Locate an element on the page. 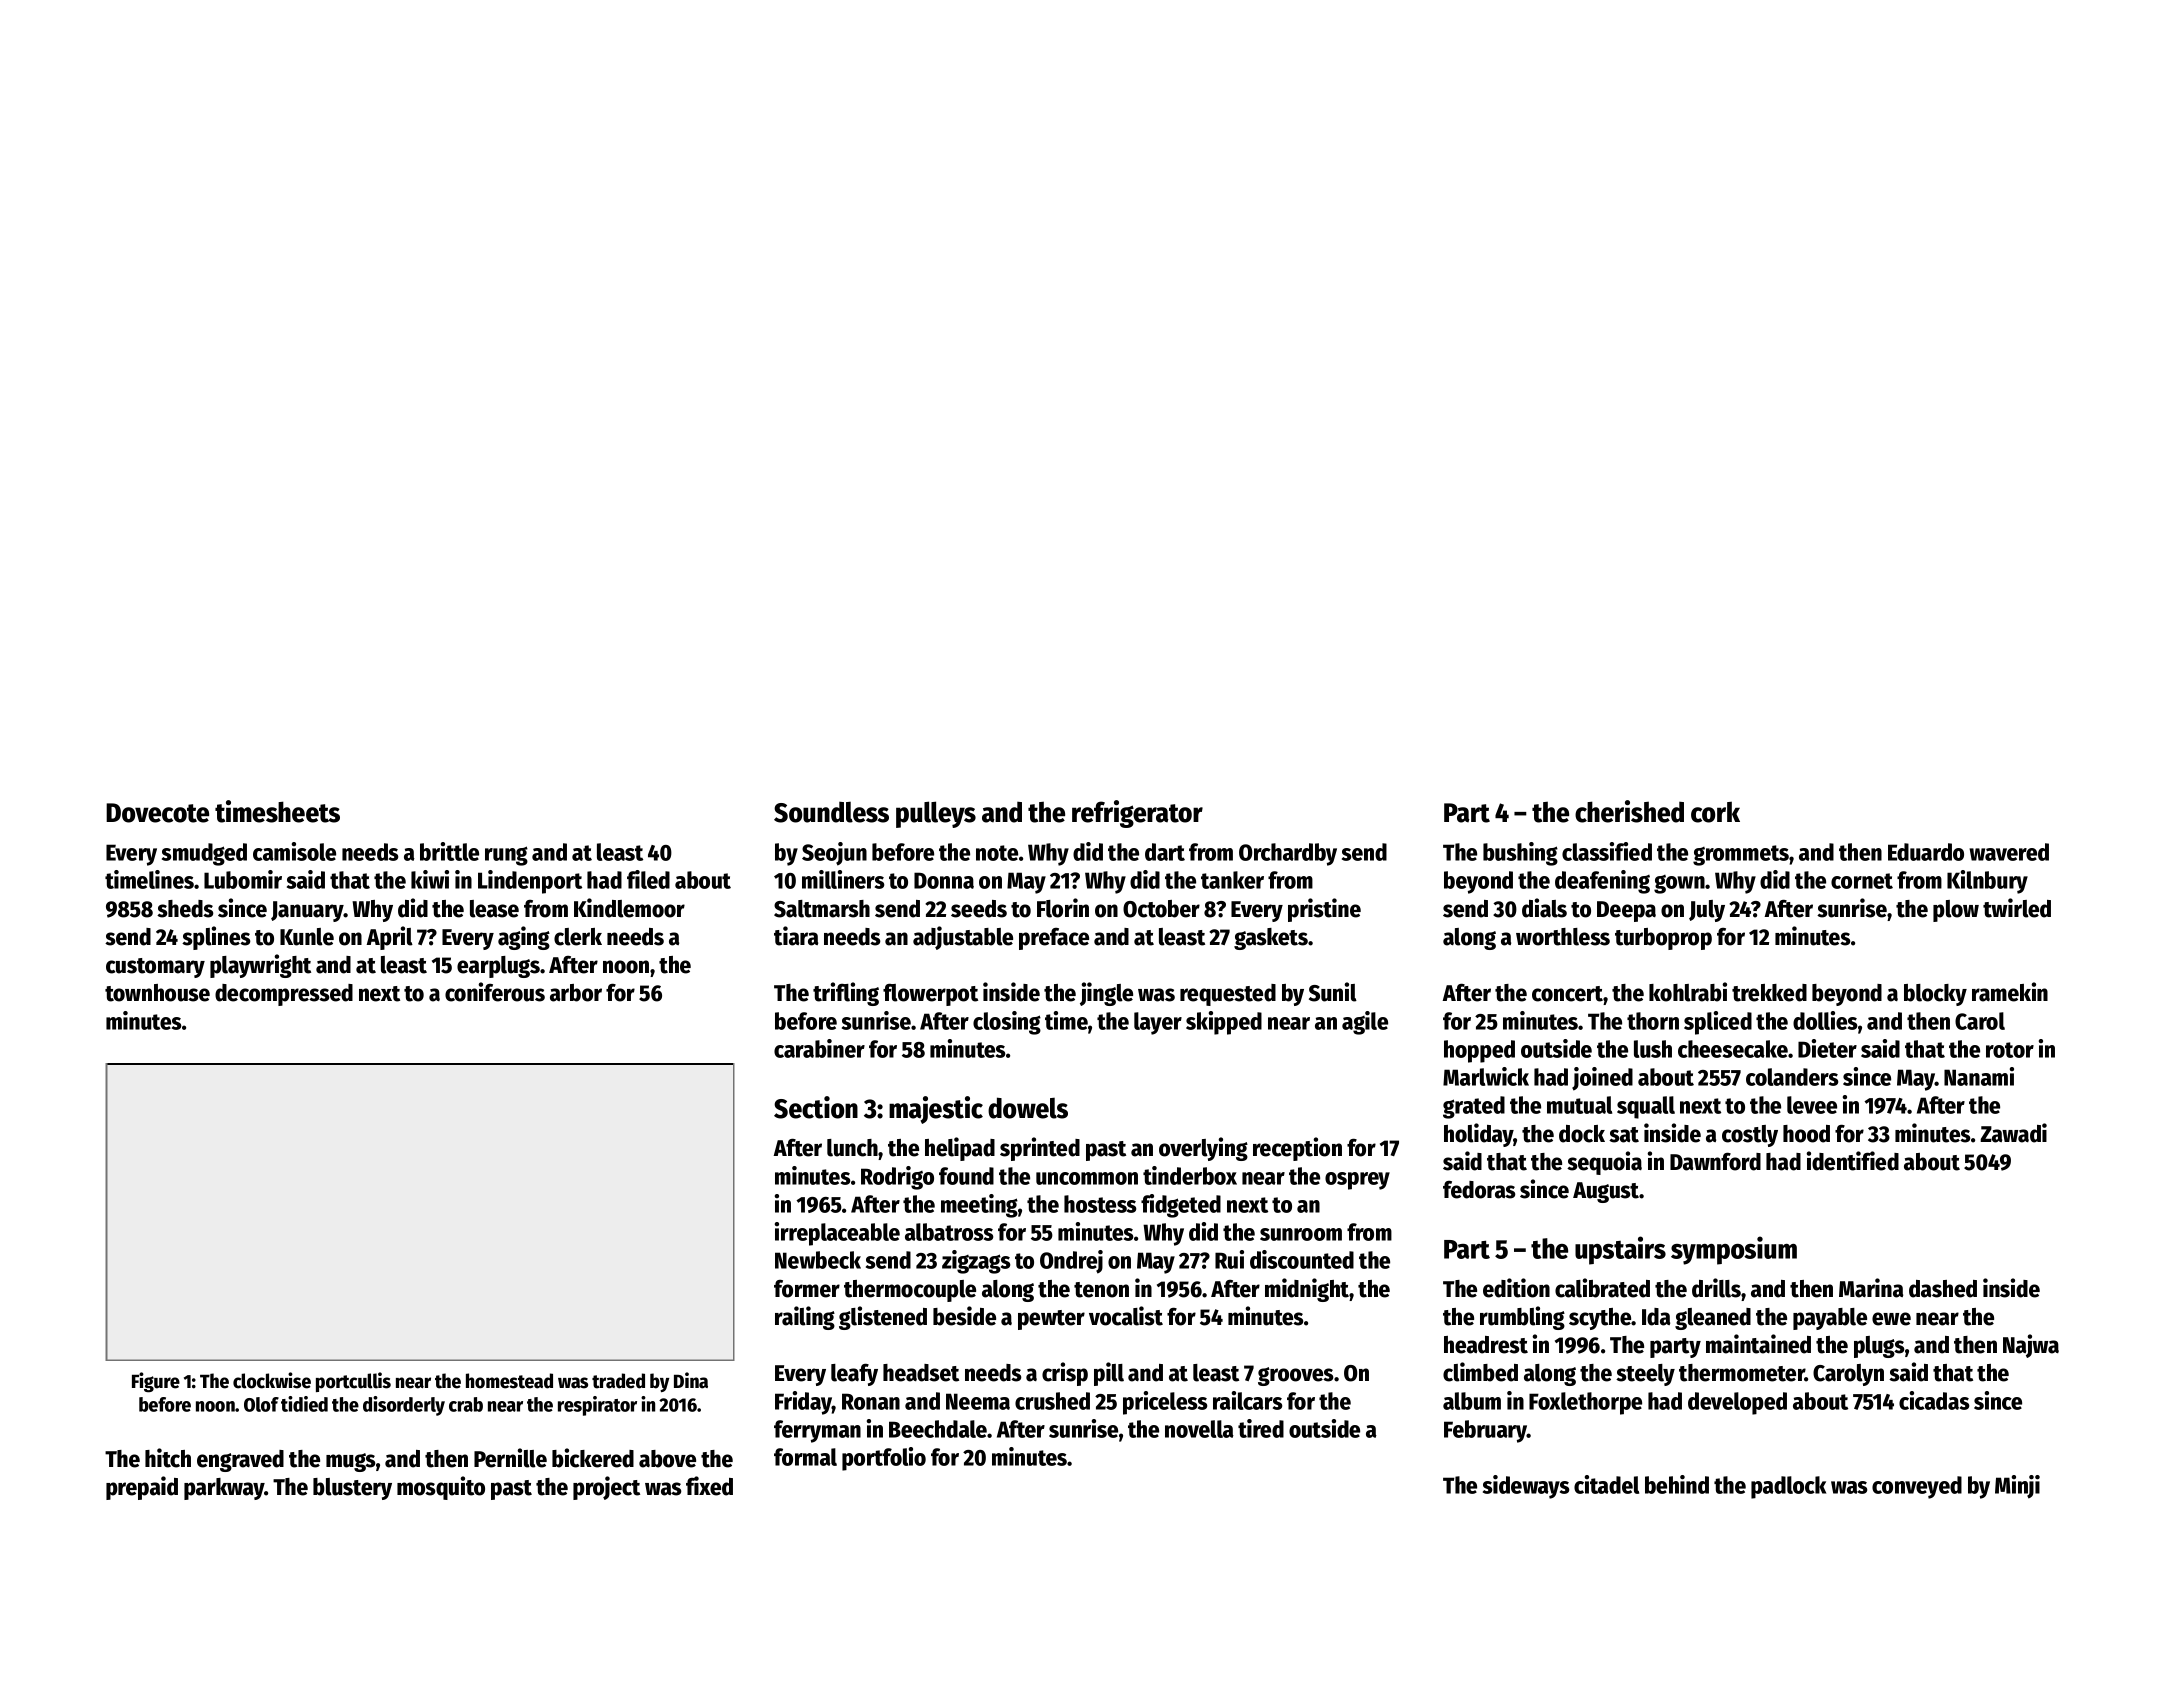 This image has height=1683, width=2178. Dovecote is located at coordinates (157, 813).
